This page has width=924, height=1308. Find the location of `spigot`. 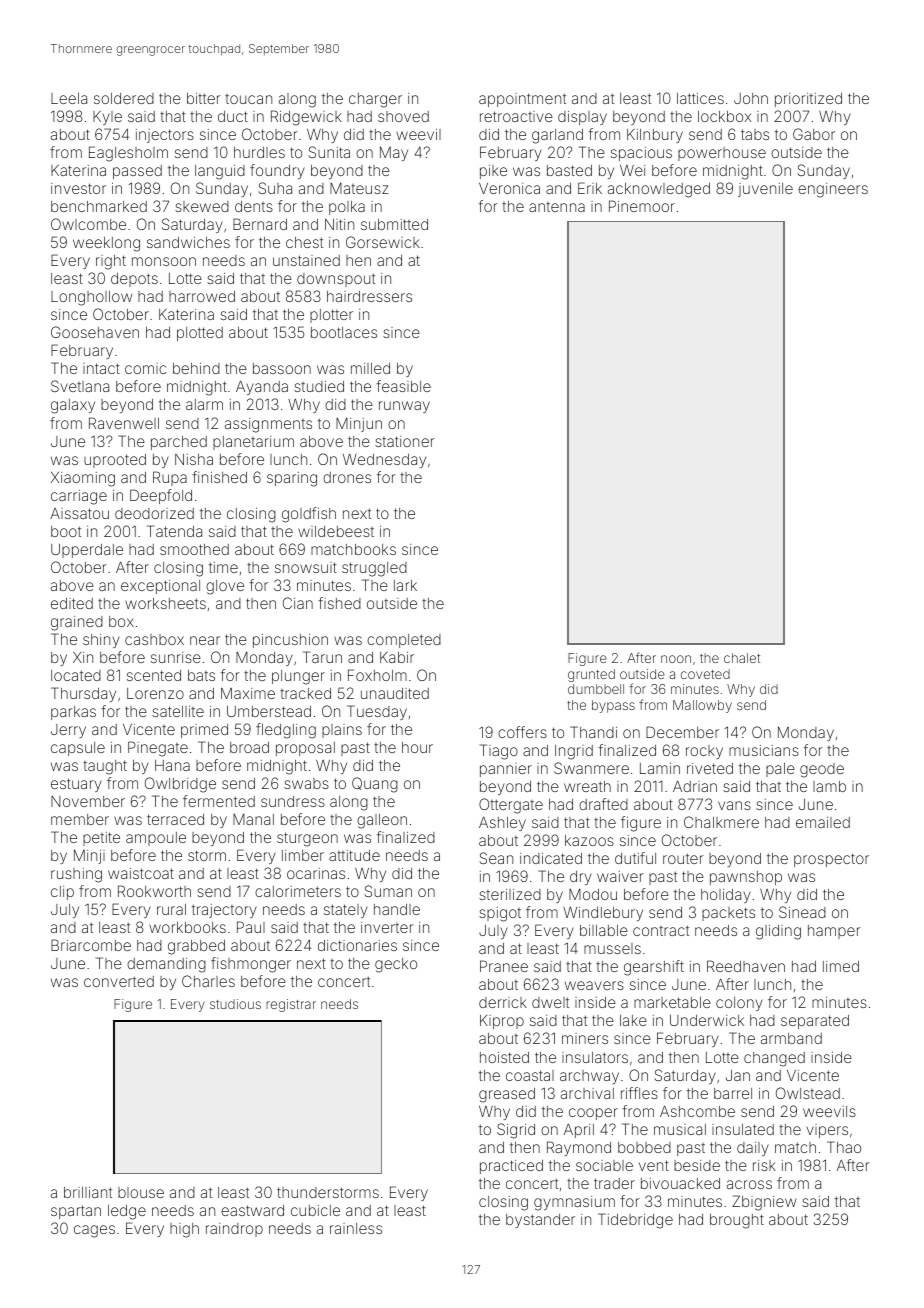

spigot is located at coordinates (500, 914).
